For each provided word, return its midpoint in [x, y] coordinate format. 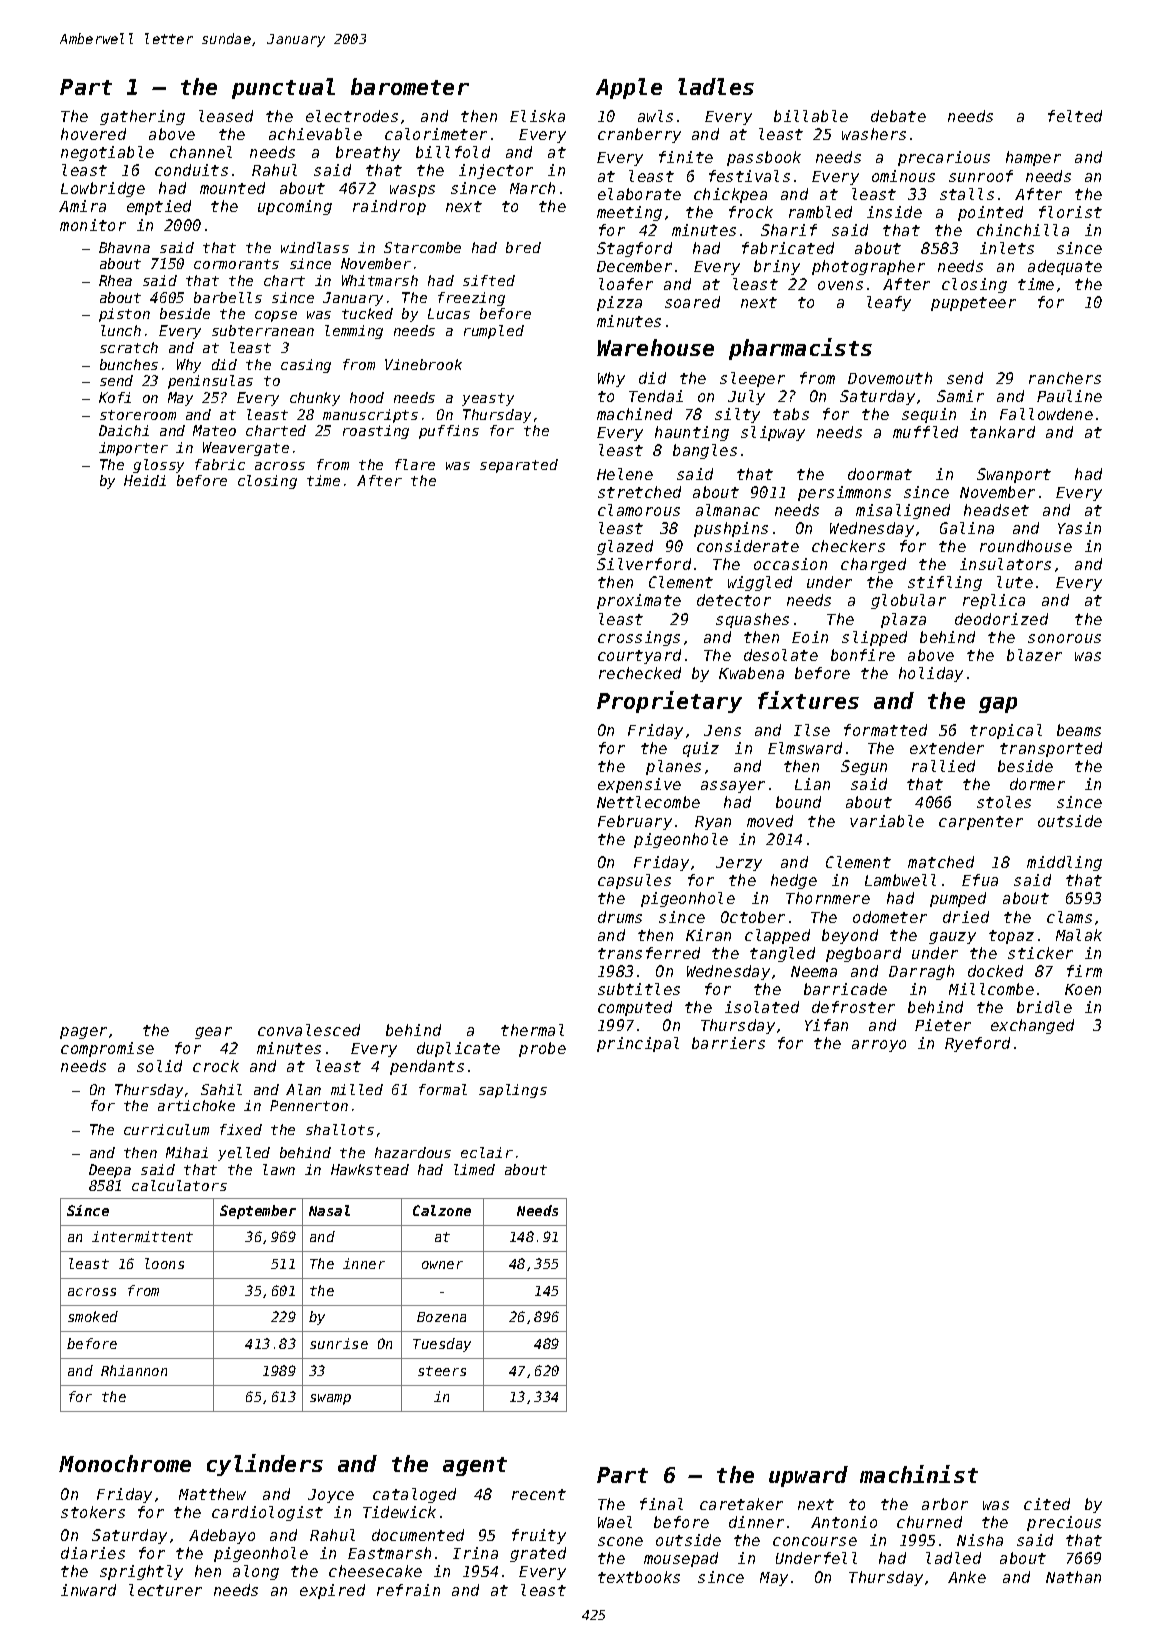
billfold [453, 152]
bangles [705, 451]
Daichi [124, 430]
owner [442, 1265]
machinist [919, 1474]
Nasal [329, 1210]
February [635, 822]
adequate [1065, 267]
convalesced [309, 1030]
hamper [1033, 158]
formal [443, 1089]
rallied [943, 766]
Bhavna [124, 247]
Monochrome [125, 1463]
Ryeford [977, 1044]
